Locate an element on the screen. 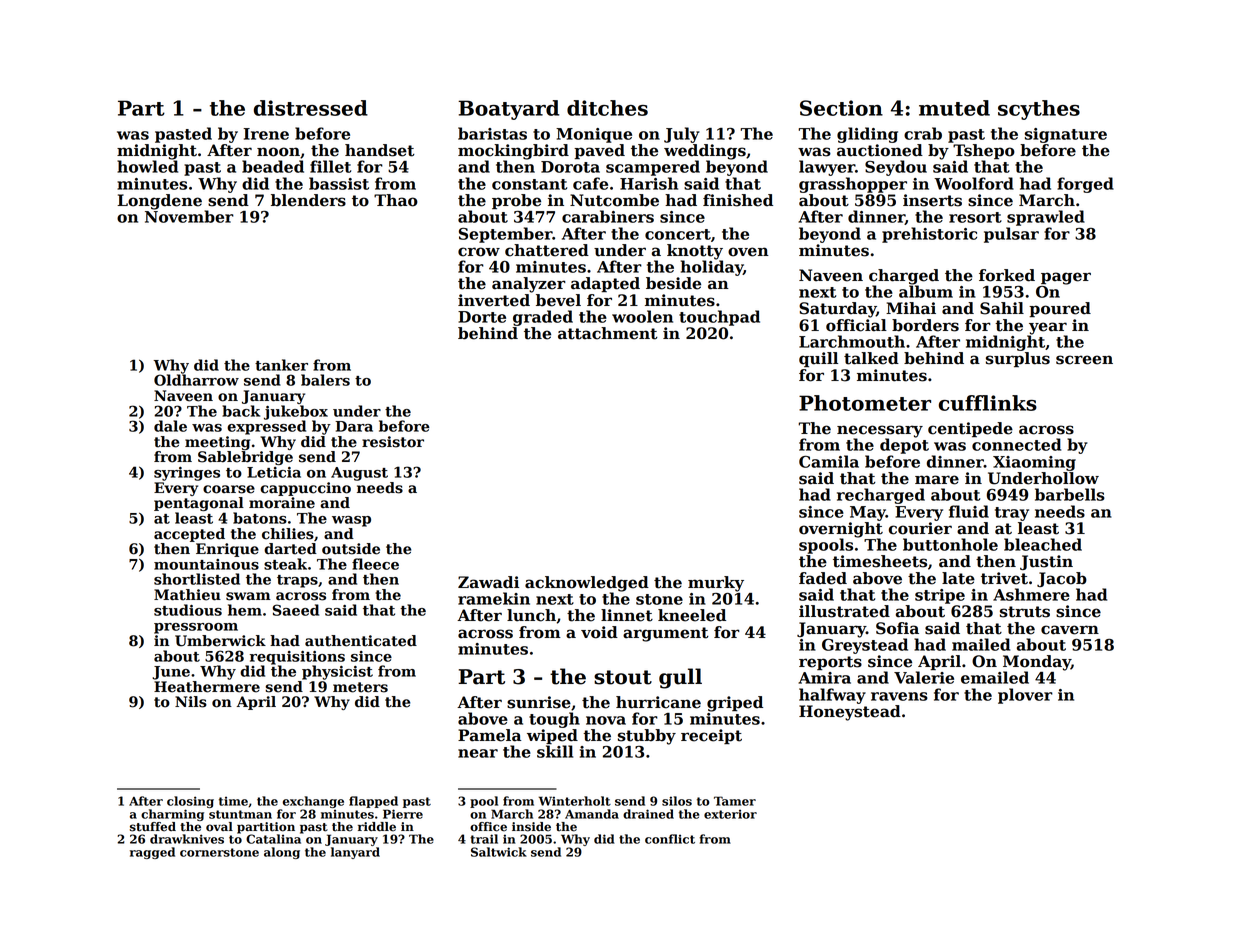 This screenshot has height=952, width=1233. sprawled is located at coordinates (1046, 218).
